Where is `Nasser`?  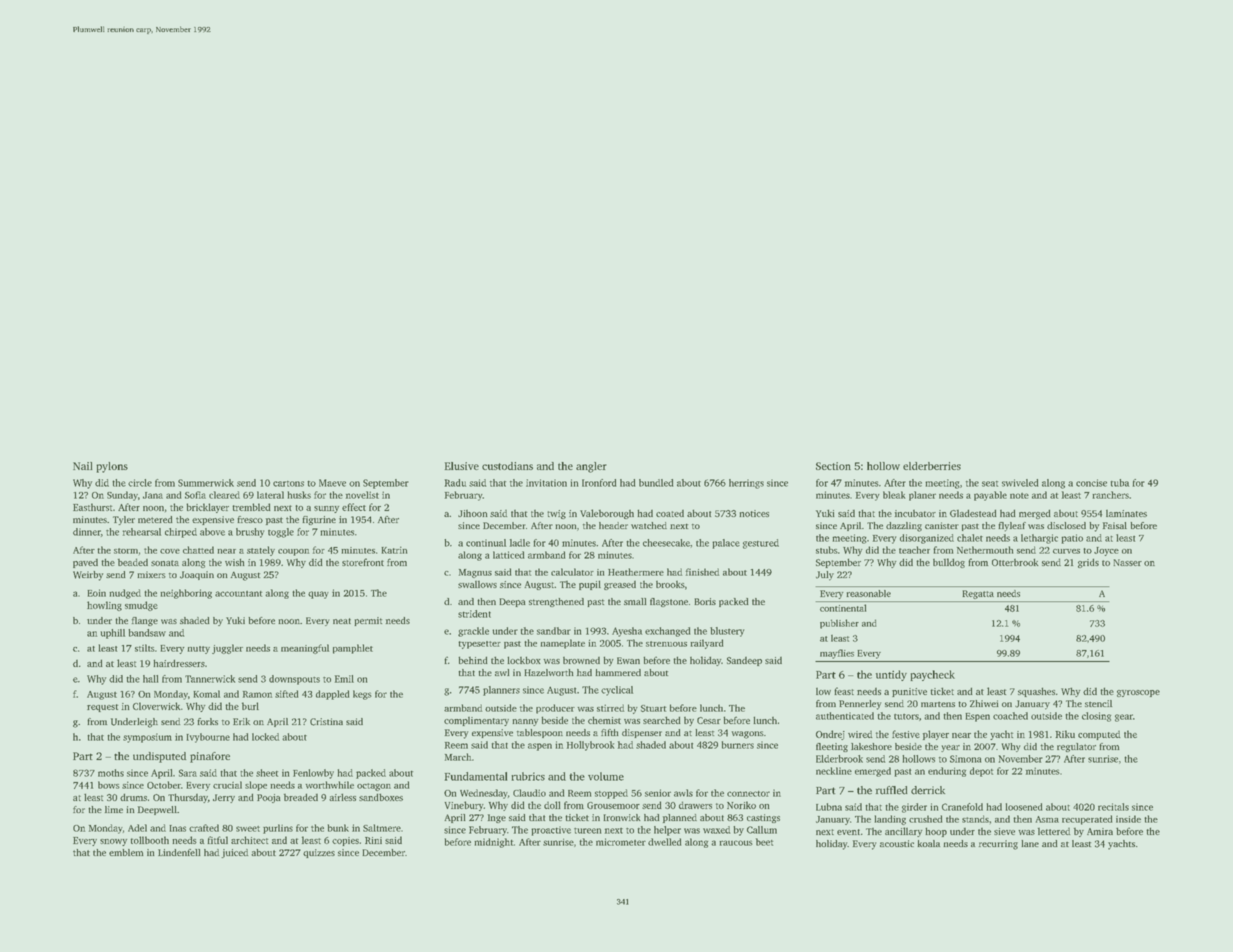 Nasser is located at coordinates (1127, 562).
